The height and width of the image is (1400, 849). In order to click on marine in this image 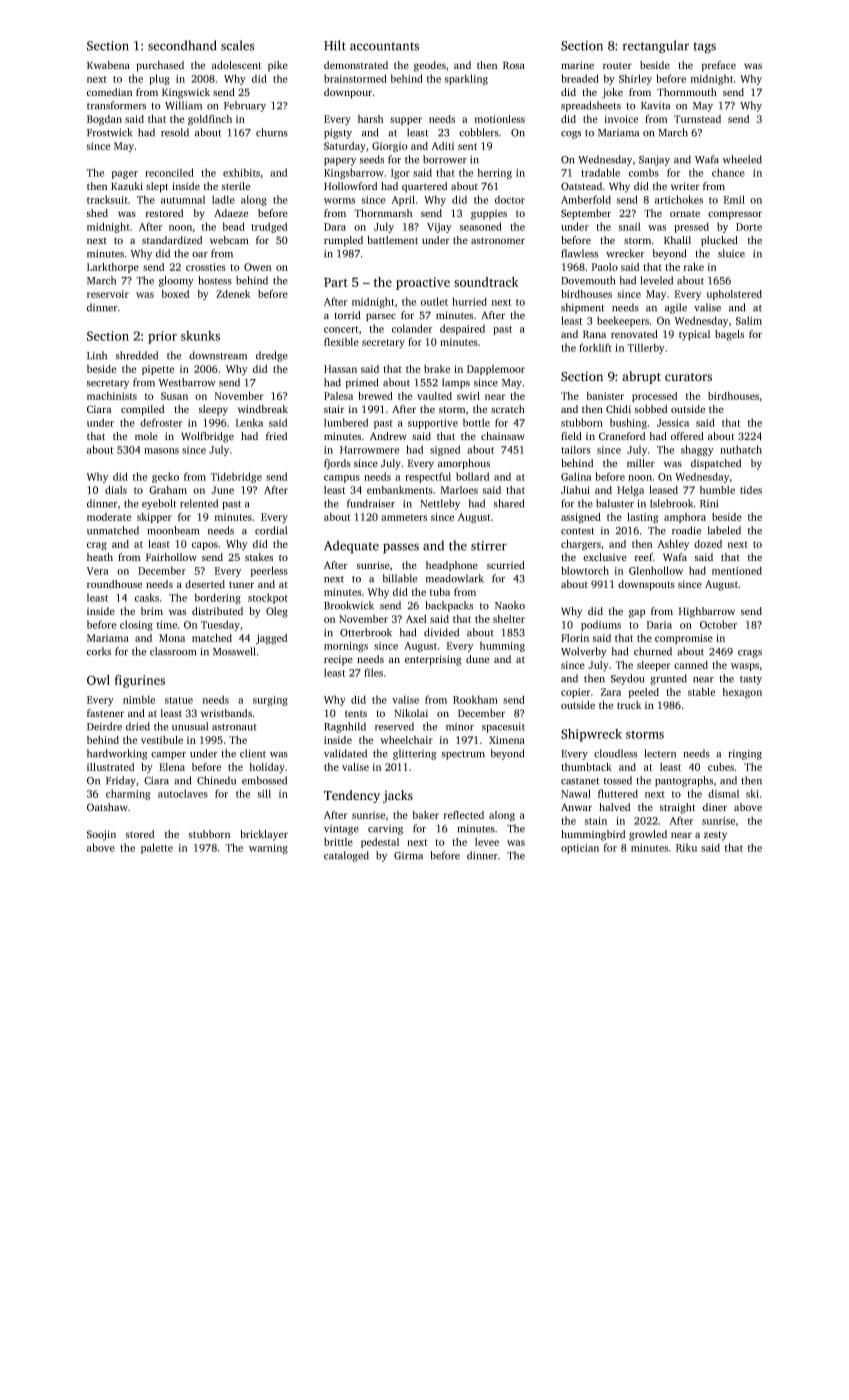, I will do `click(577, 65)`.
